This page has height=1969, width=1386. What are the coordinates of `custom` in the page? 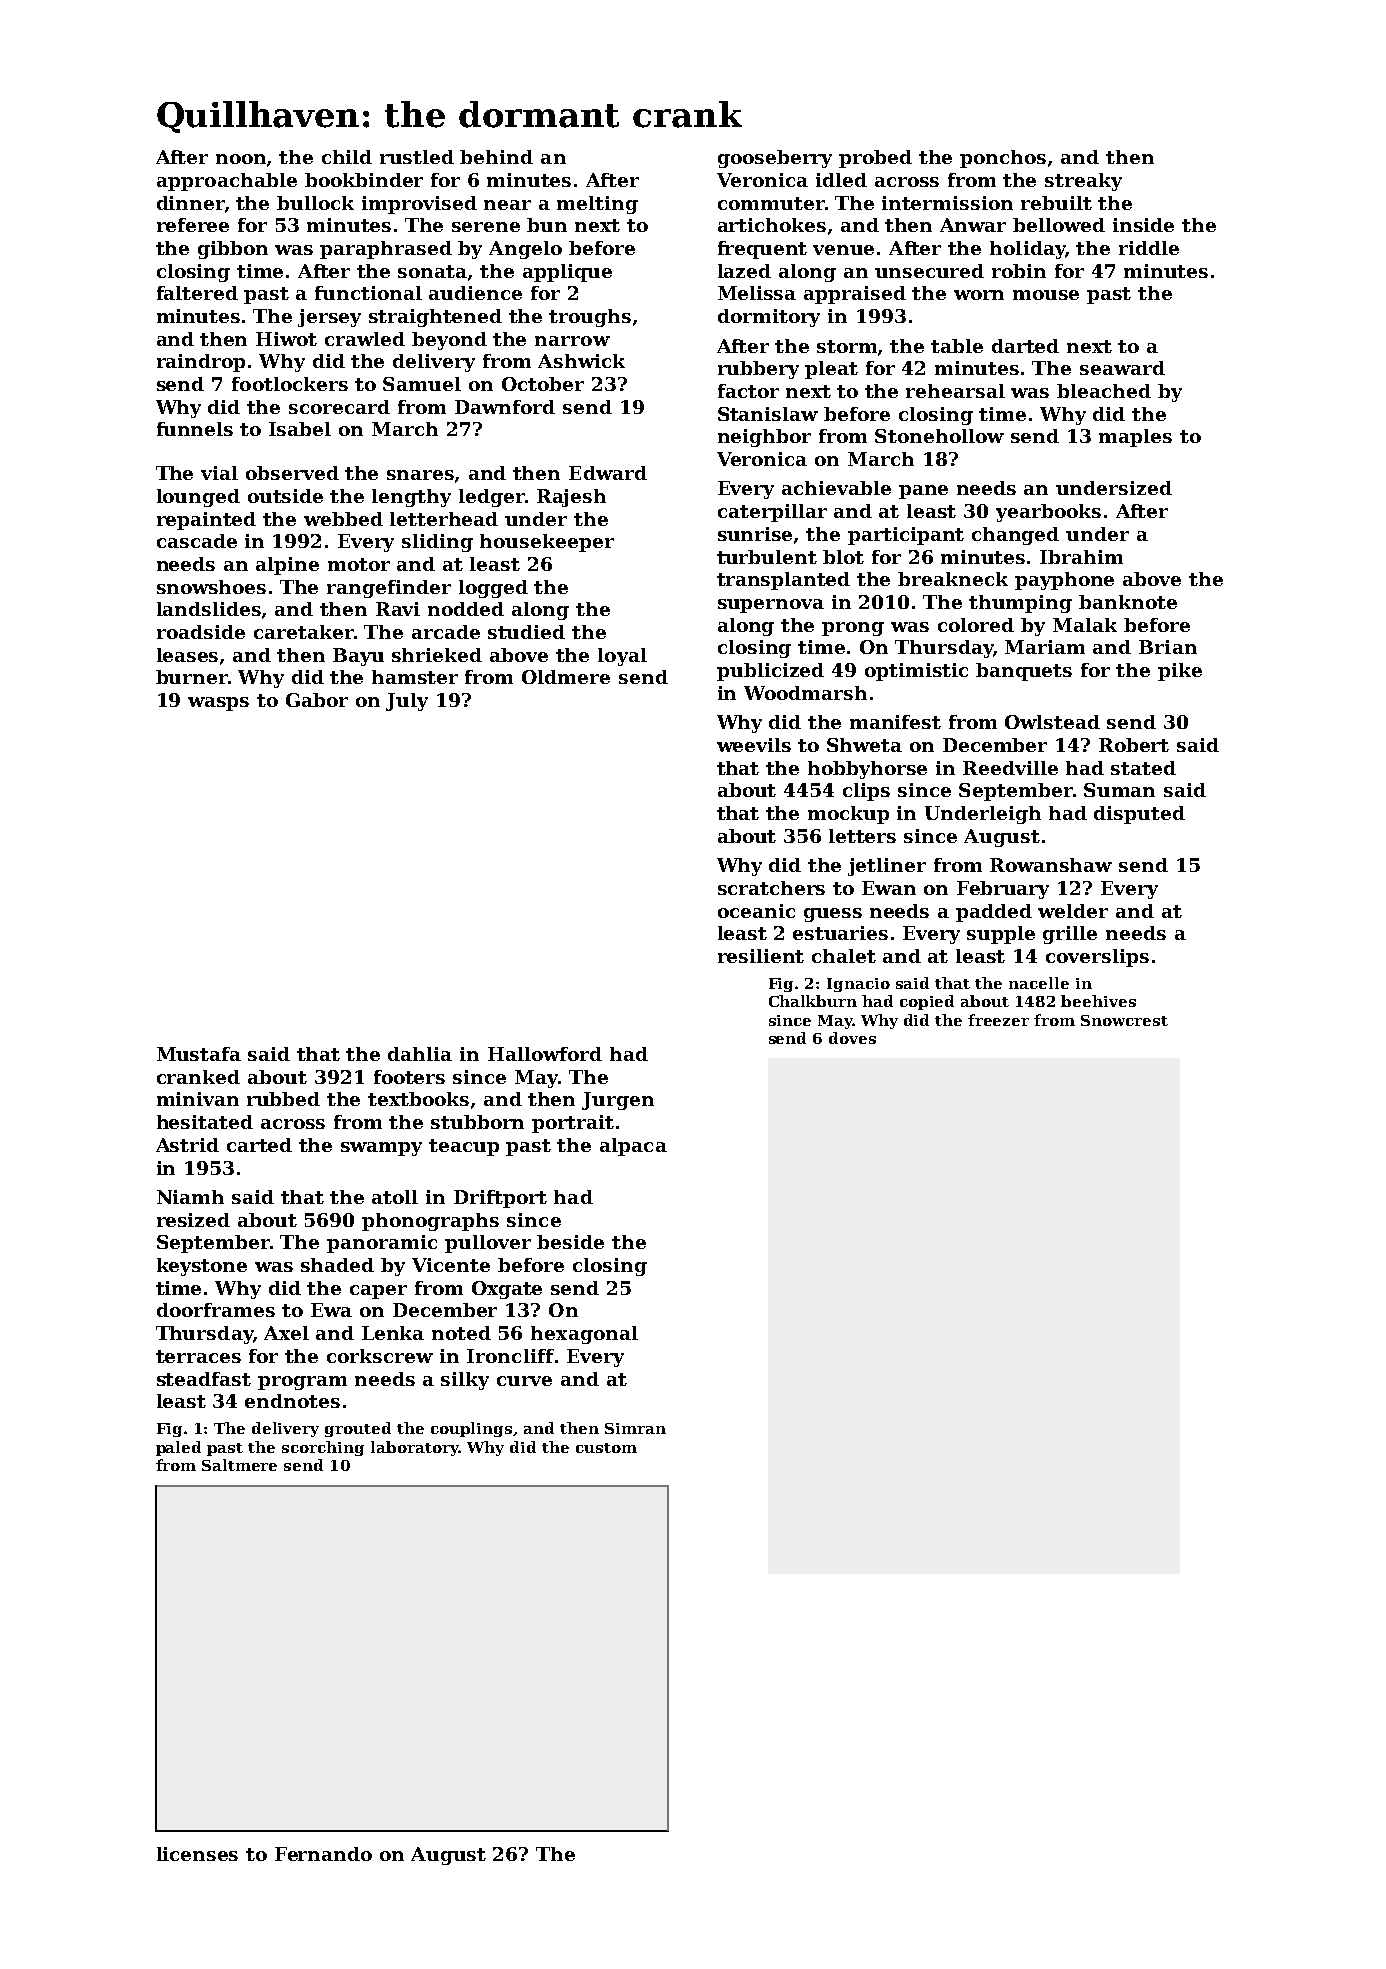 It's located at (606, 1448).
